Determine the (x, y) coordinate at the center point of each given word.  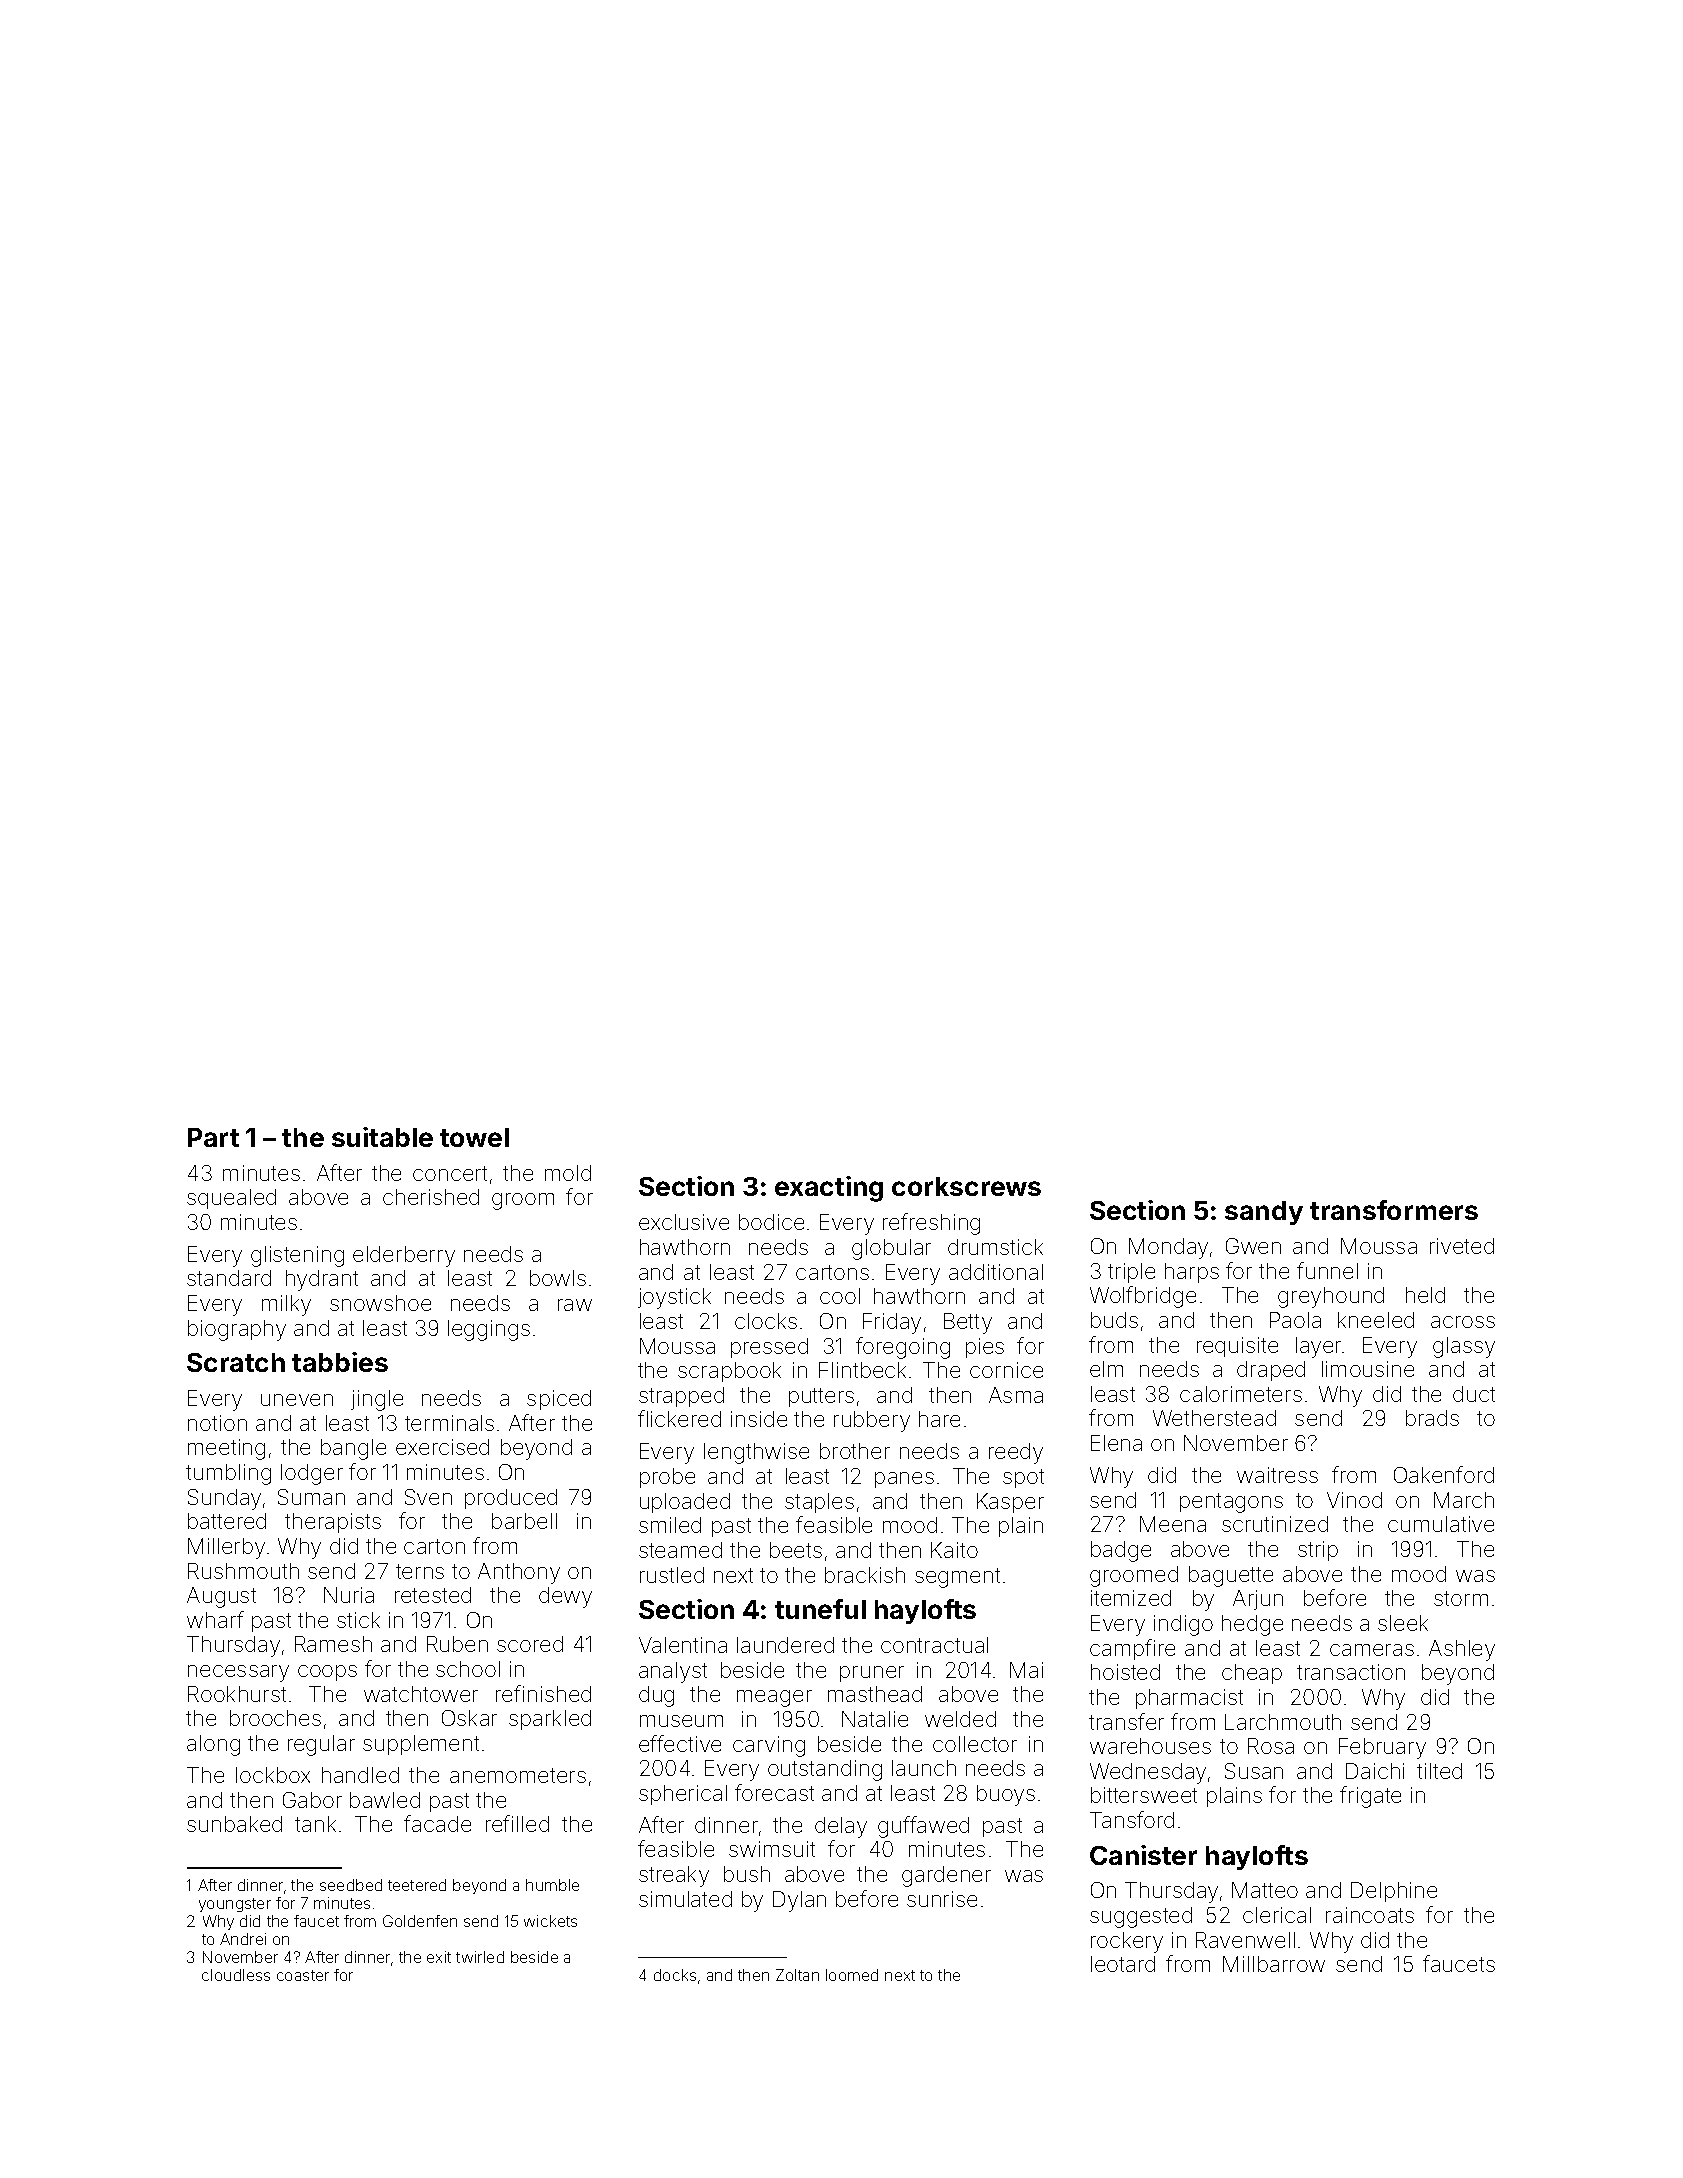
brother (855, 1451)
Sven (428, 1497)
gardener (946, 1876)
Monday (1168, 1248)
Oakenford (1444, 1474)
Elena (1116, 1443)
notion (217, 1423)
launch (924, 1768)
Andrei (243, 1939)
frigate (1370, 1797)
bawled (385, 1800)
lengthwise (756, 1453)
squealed (231, 1199)
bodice (771, 1222)
